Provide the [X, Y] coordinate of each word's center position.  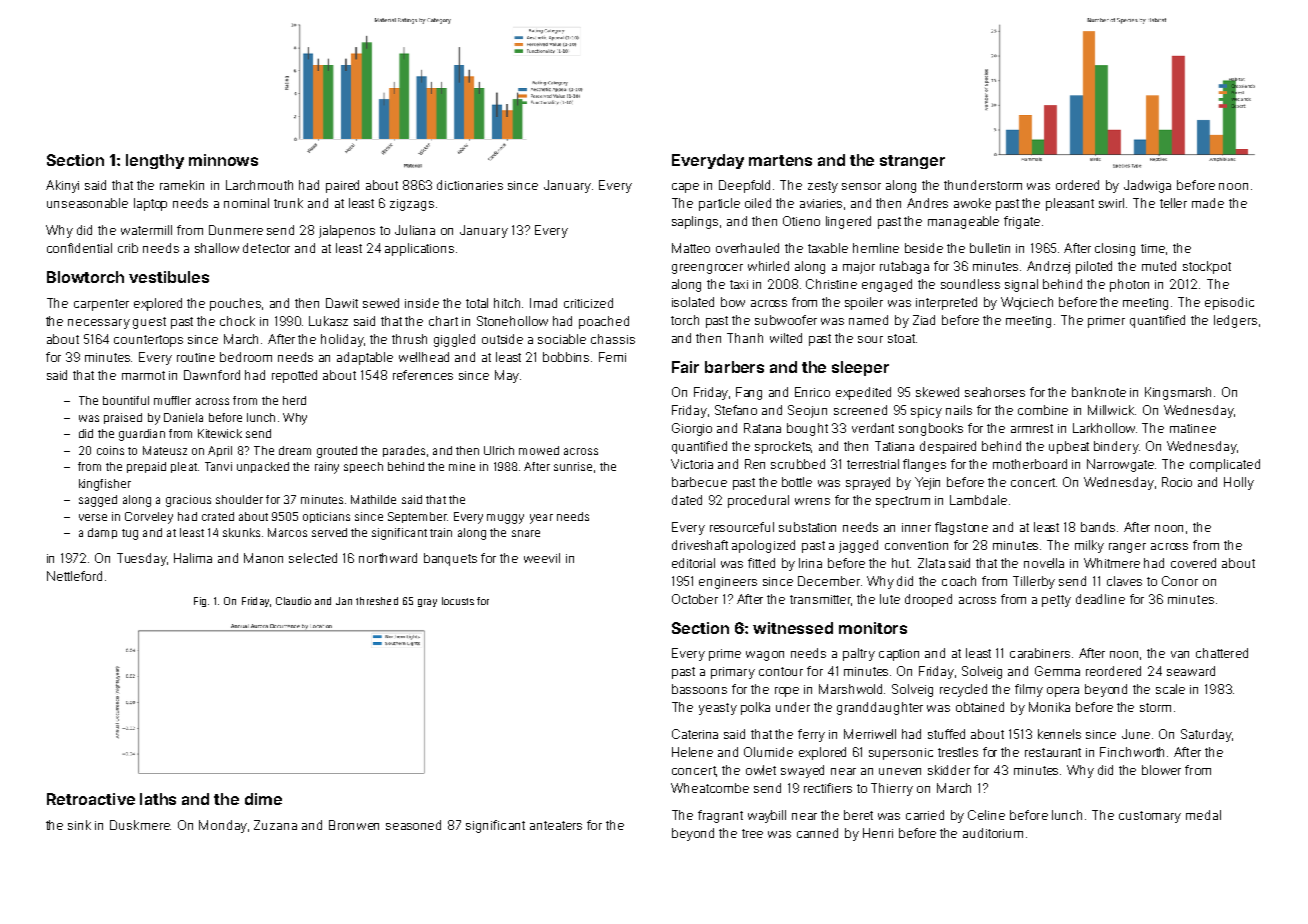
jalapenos [347, 231]
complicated [1225, 465]
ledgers [1235, 321]
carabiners [1040, 653]
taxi [739, 284]
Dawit [342, 303]
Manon [263, 558]
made [1208, 203]
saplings [695, 222]
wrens [812, 501]
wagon [765, 656]
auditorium [993, 833]
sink [79, 825]
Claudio [293, 601]
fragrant [720, 816]
